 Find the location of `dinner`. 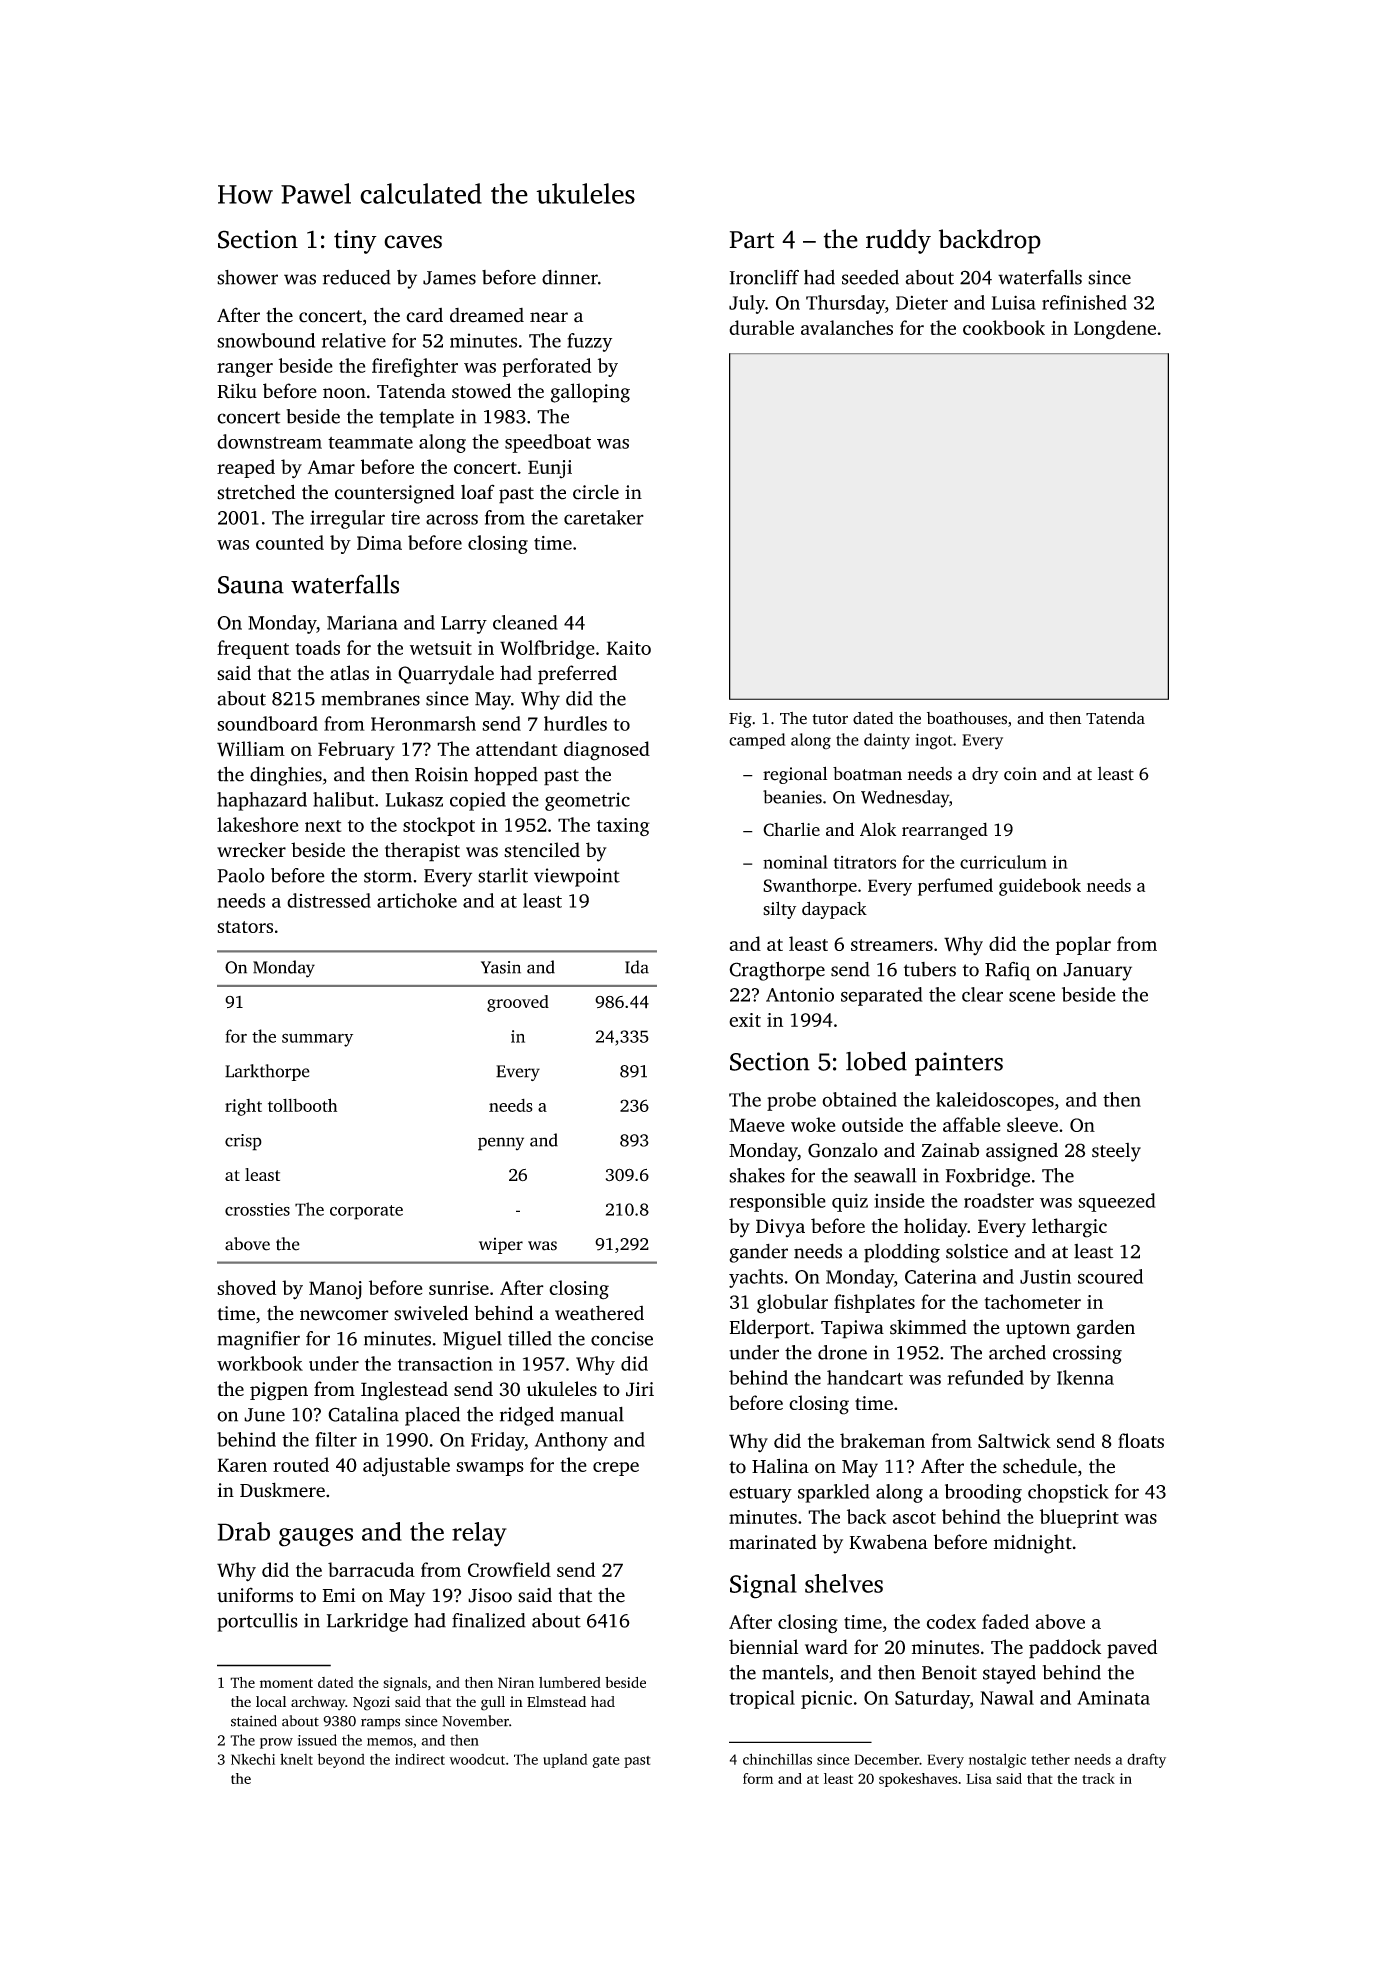

dinner is located at coordinates (570, 277).
